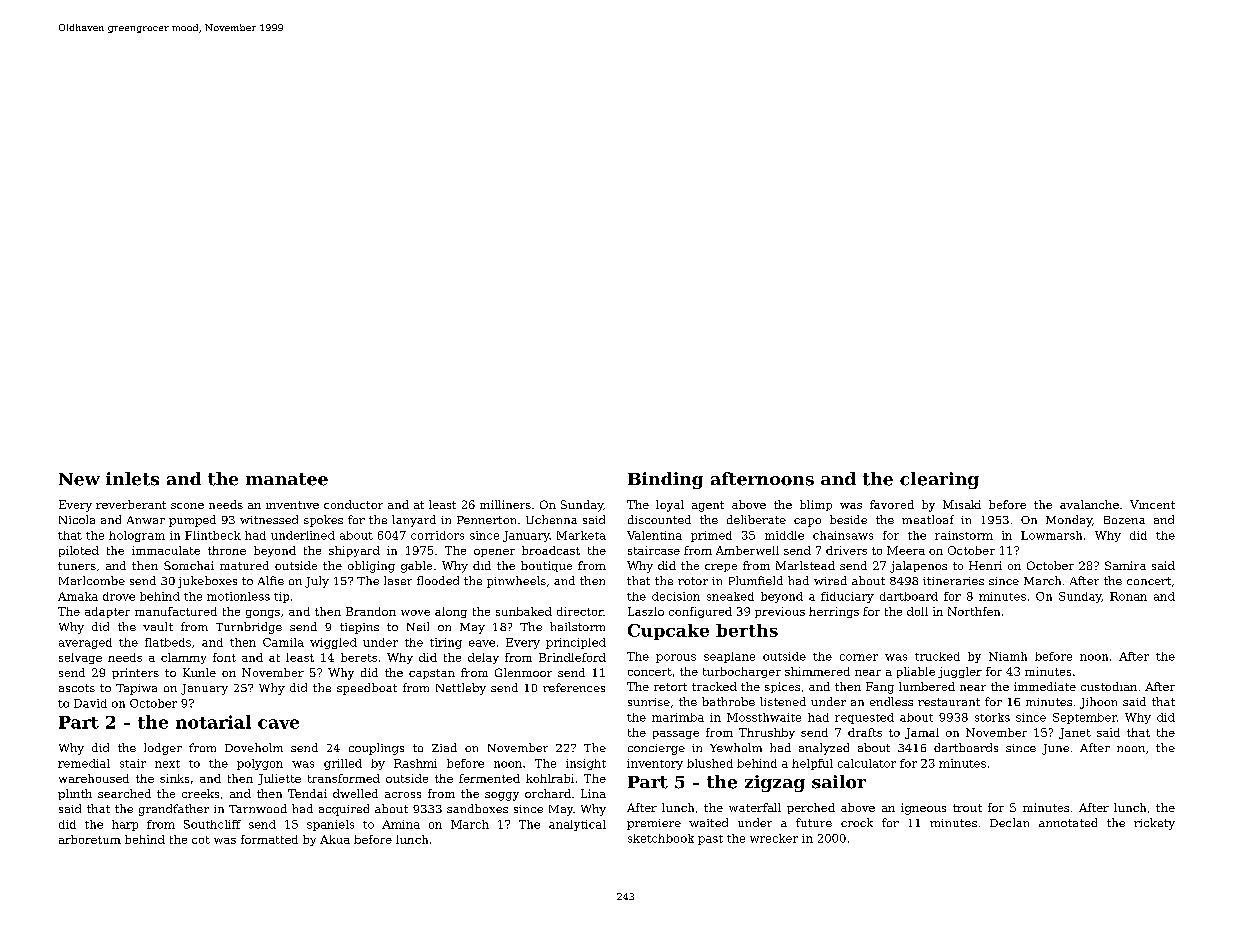 The image size is (1233, 952). What do you see at coordinates (834, 612) in the screenshot?
I see `herrings` at bounding box center [834, 612].
